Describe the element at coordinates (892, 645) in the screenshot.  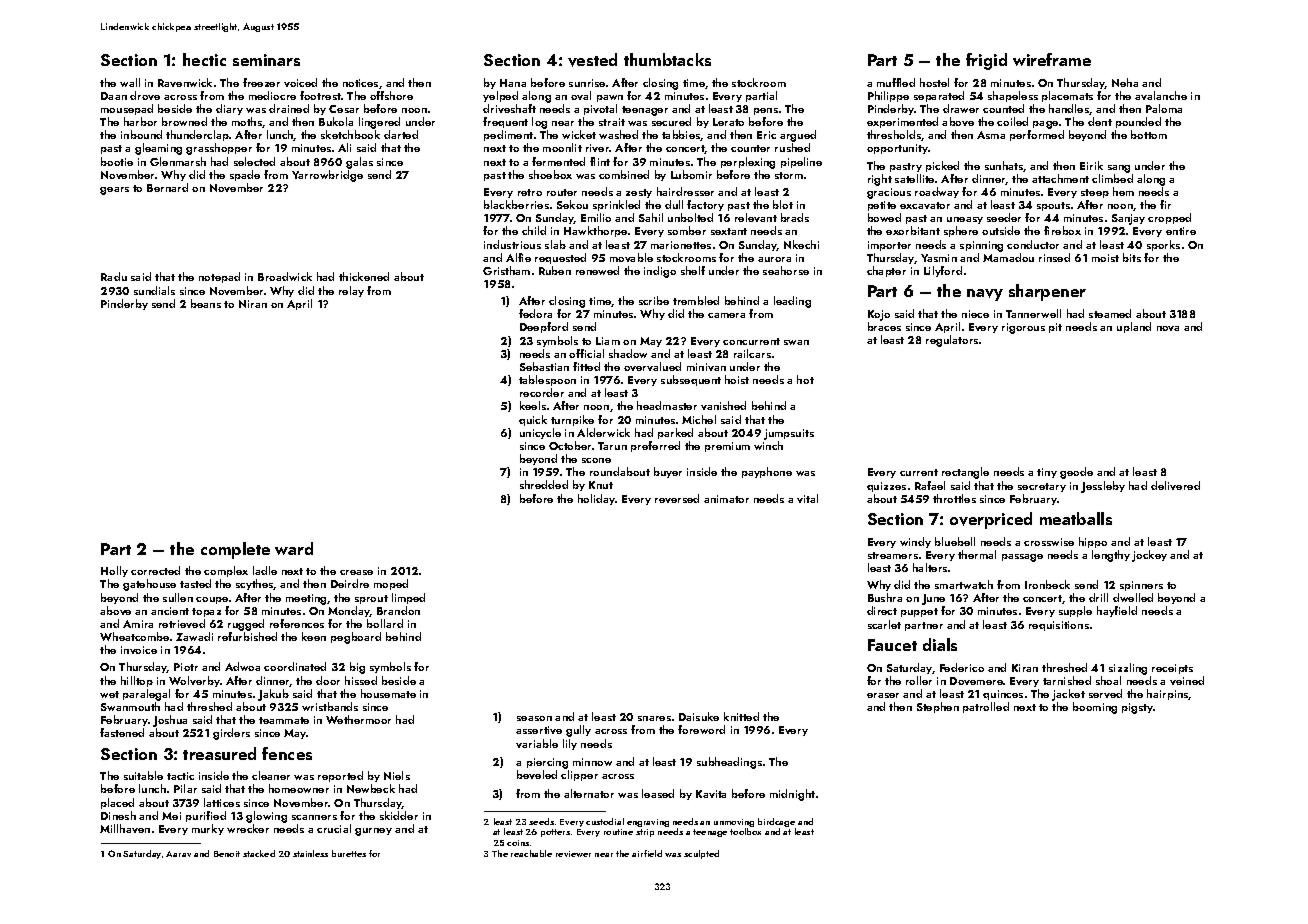
I see `Faucet` at that location.
